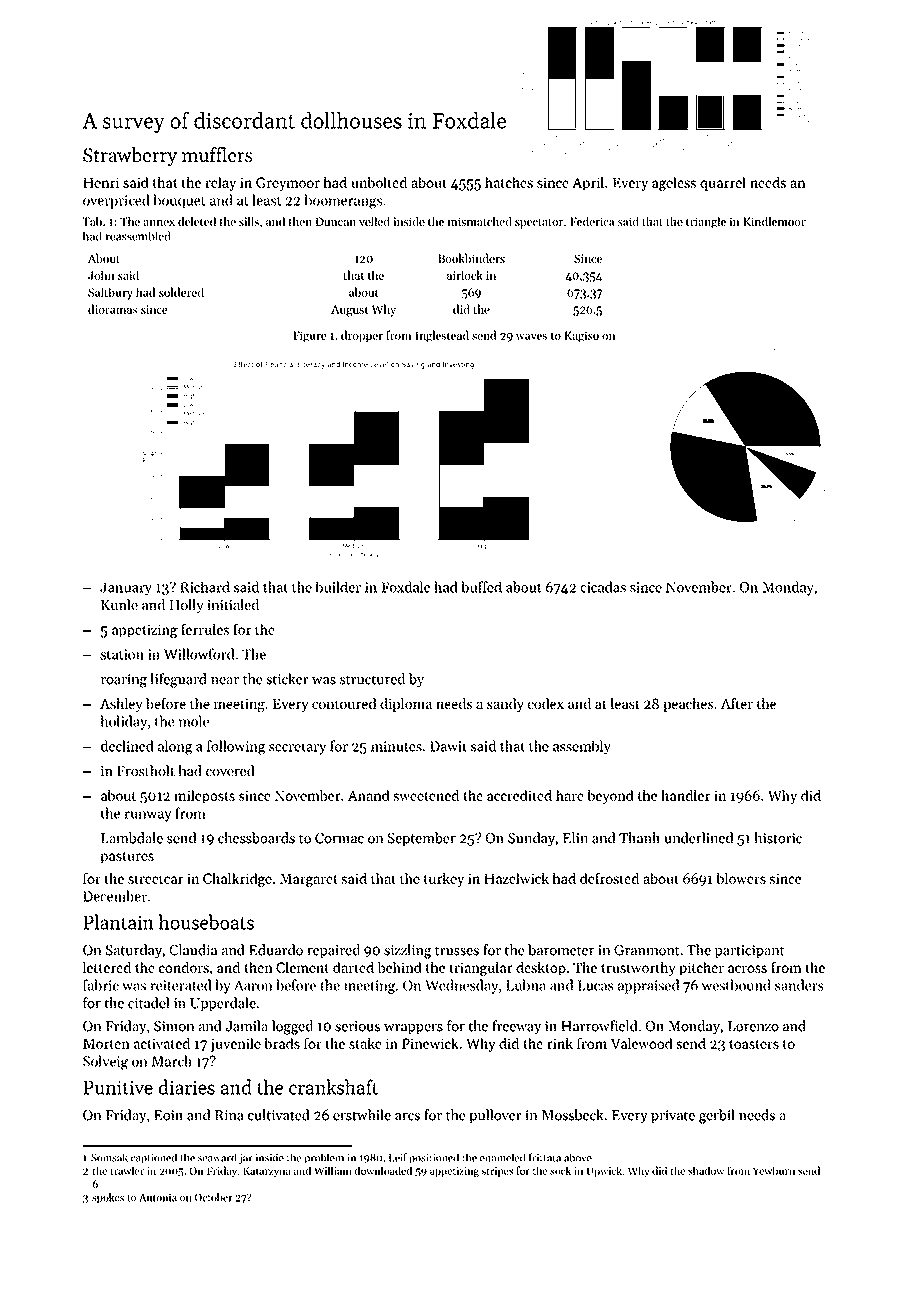 This screenshot has width=908, height=1316. What do you see at coordinates (113, 309) in the screenshot?
I see `dioramas` at bounding box center [113, 309].
